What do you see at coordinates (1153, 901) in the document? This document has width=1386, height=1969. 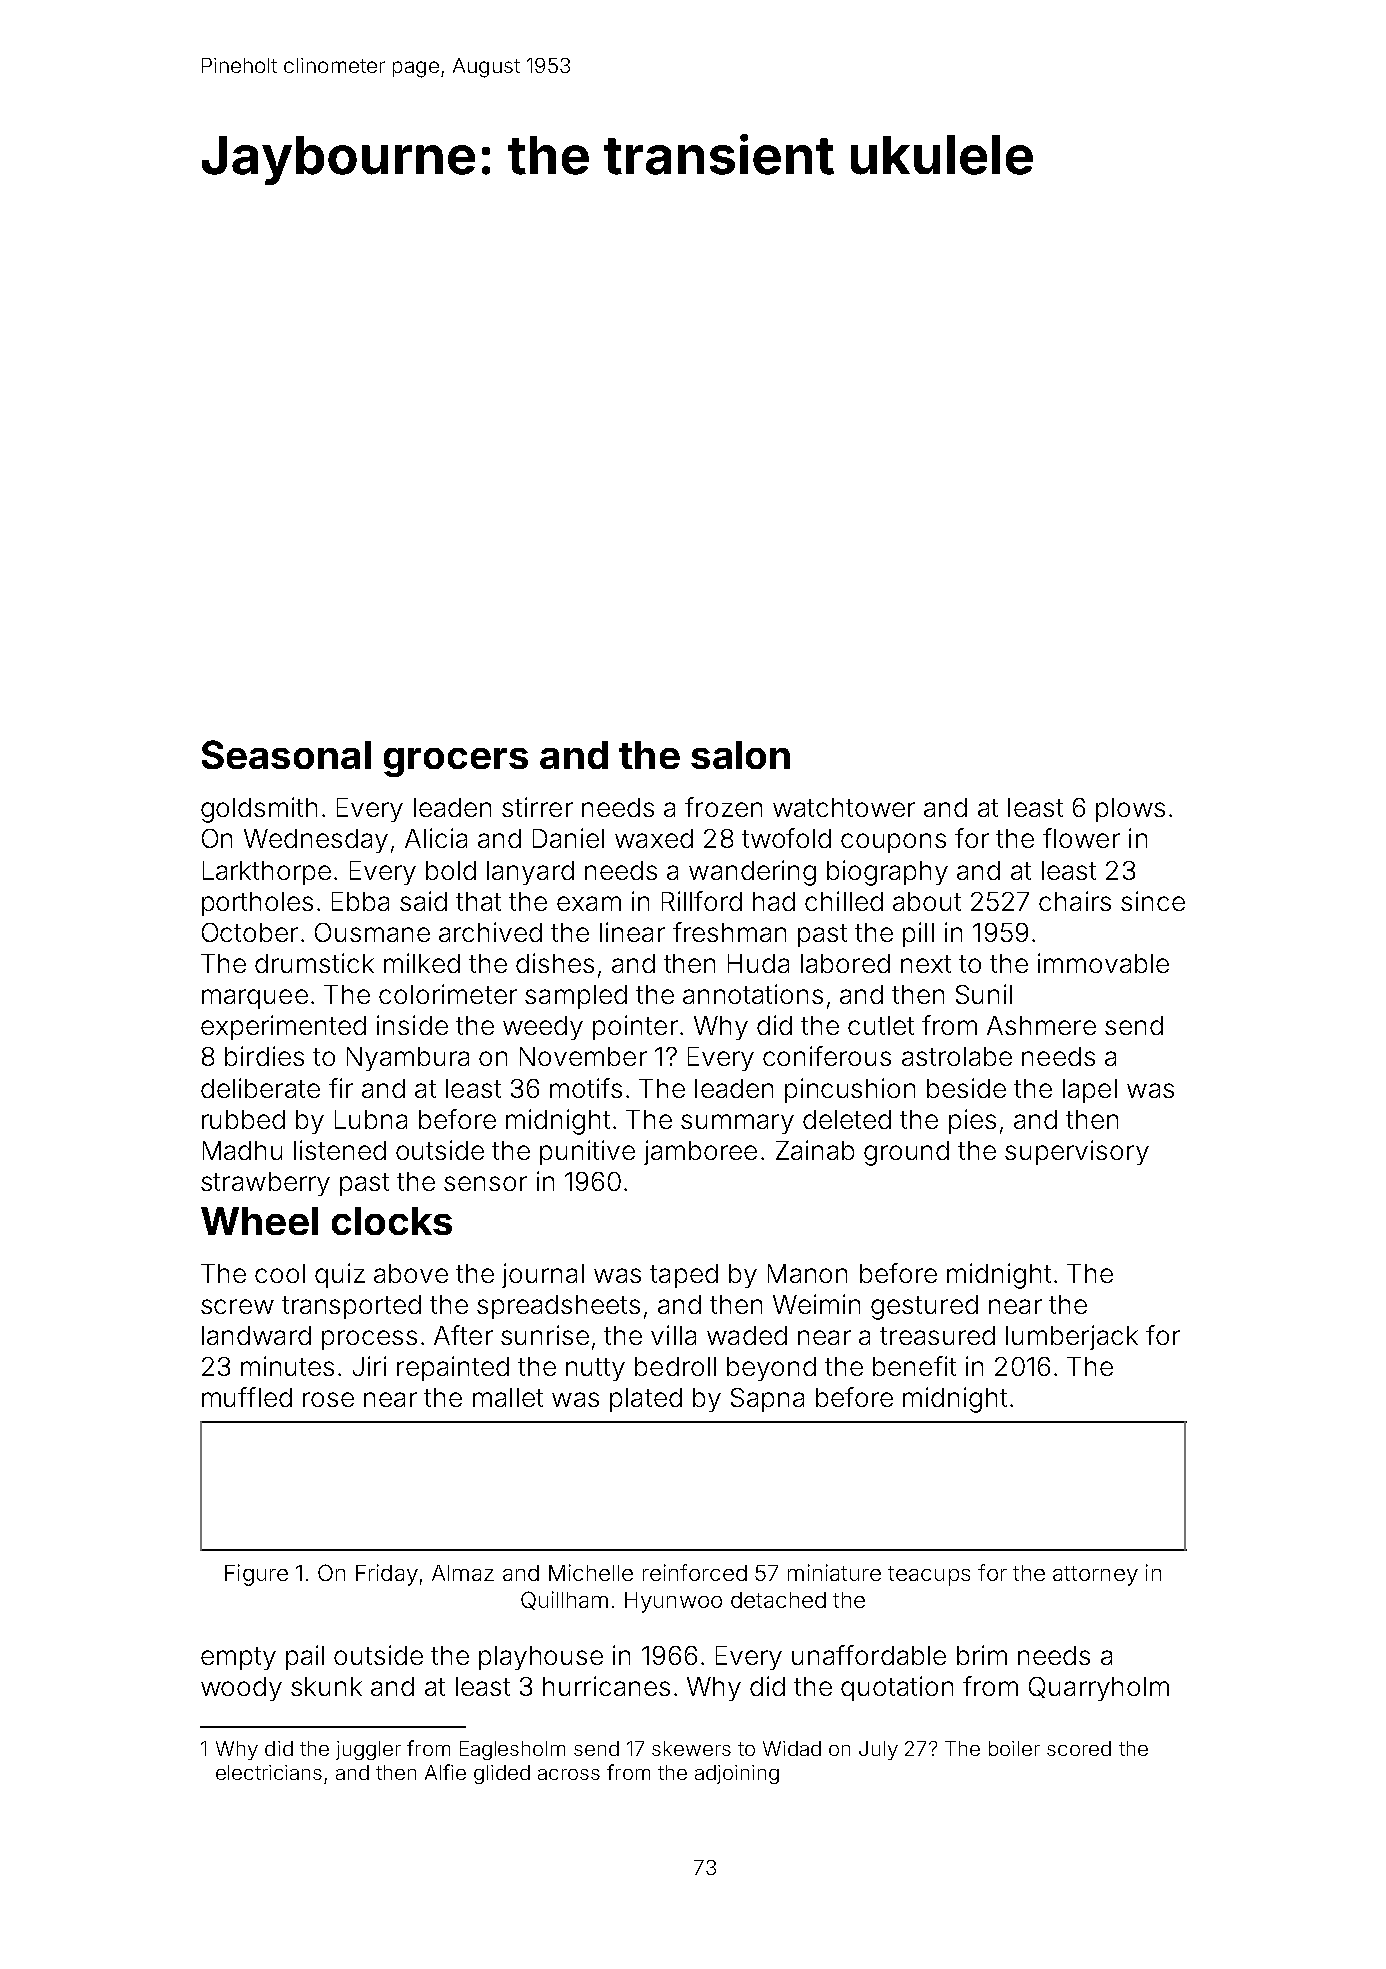 I see `since` at bounding box center [1153, 901].
